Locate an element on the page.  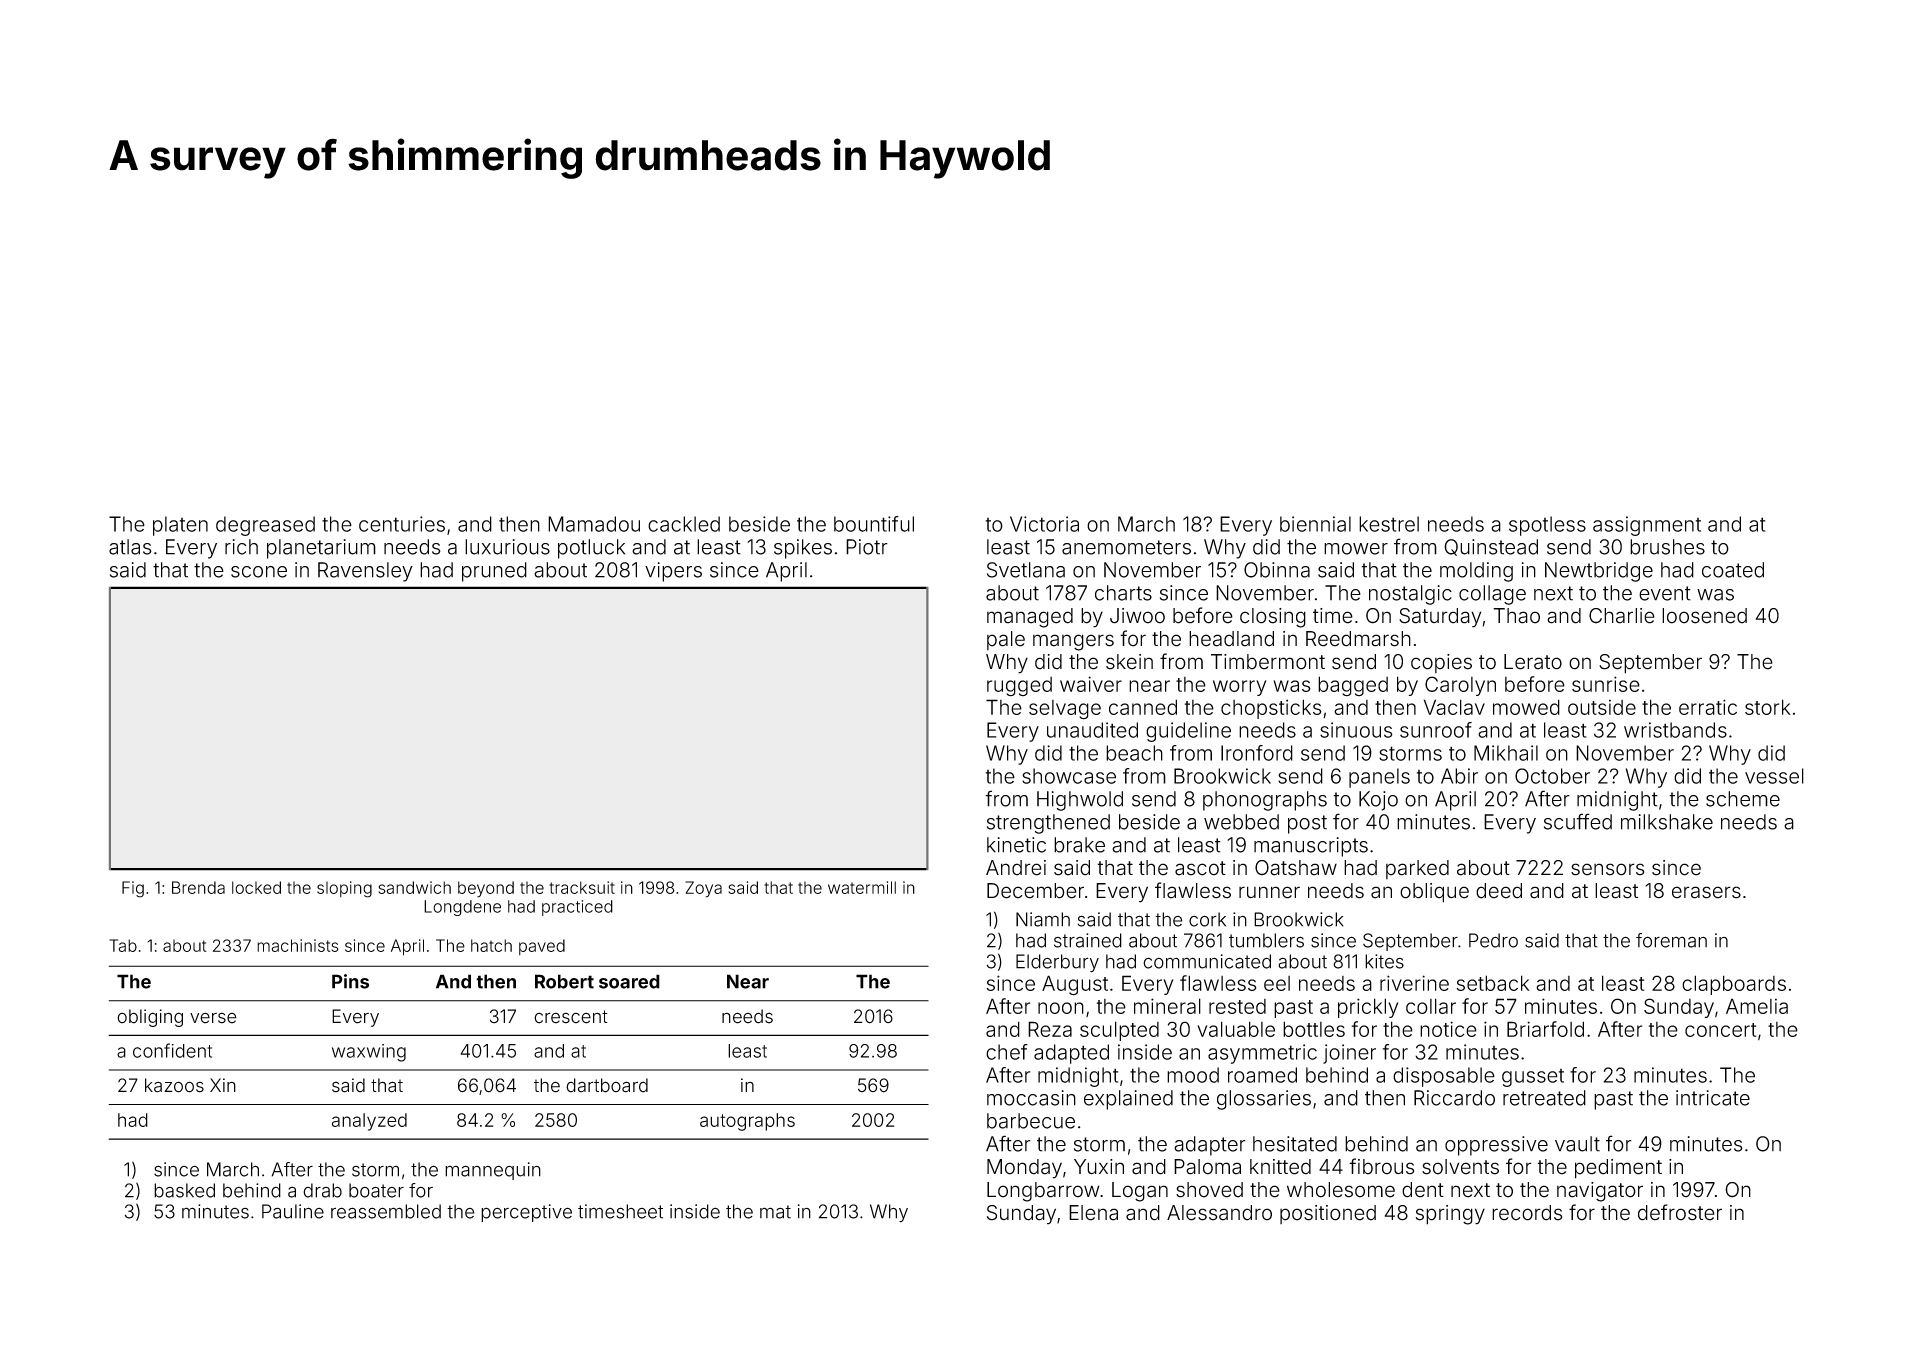
explained is located at coordinates (1128, 1100).
